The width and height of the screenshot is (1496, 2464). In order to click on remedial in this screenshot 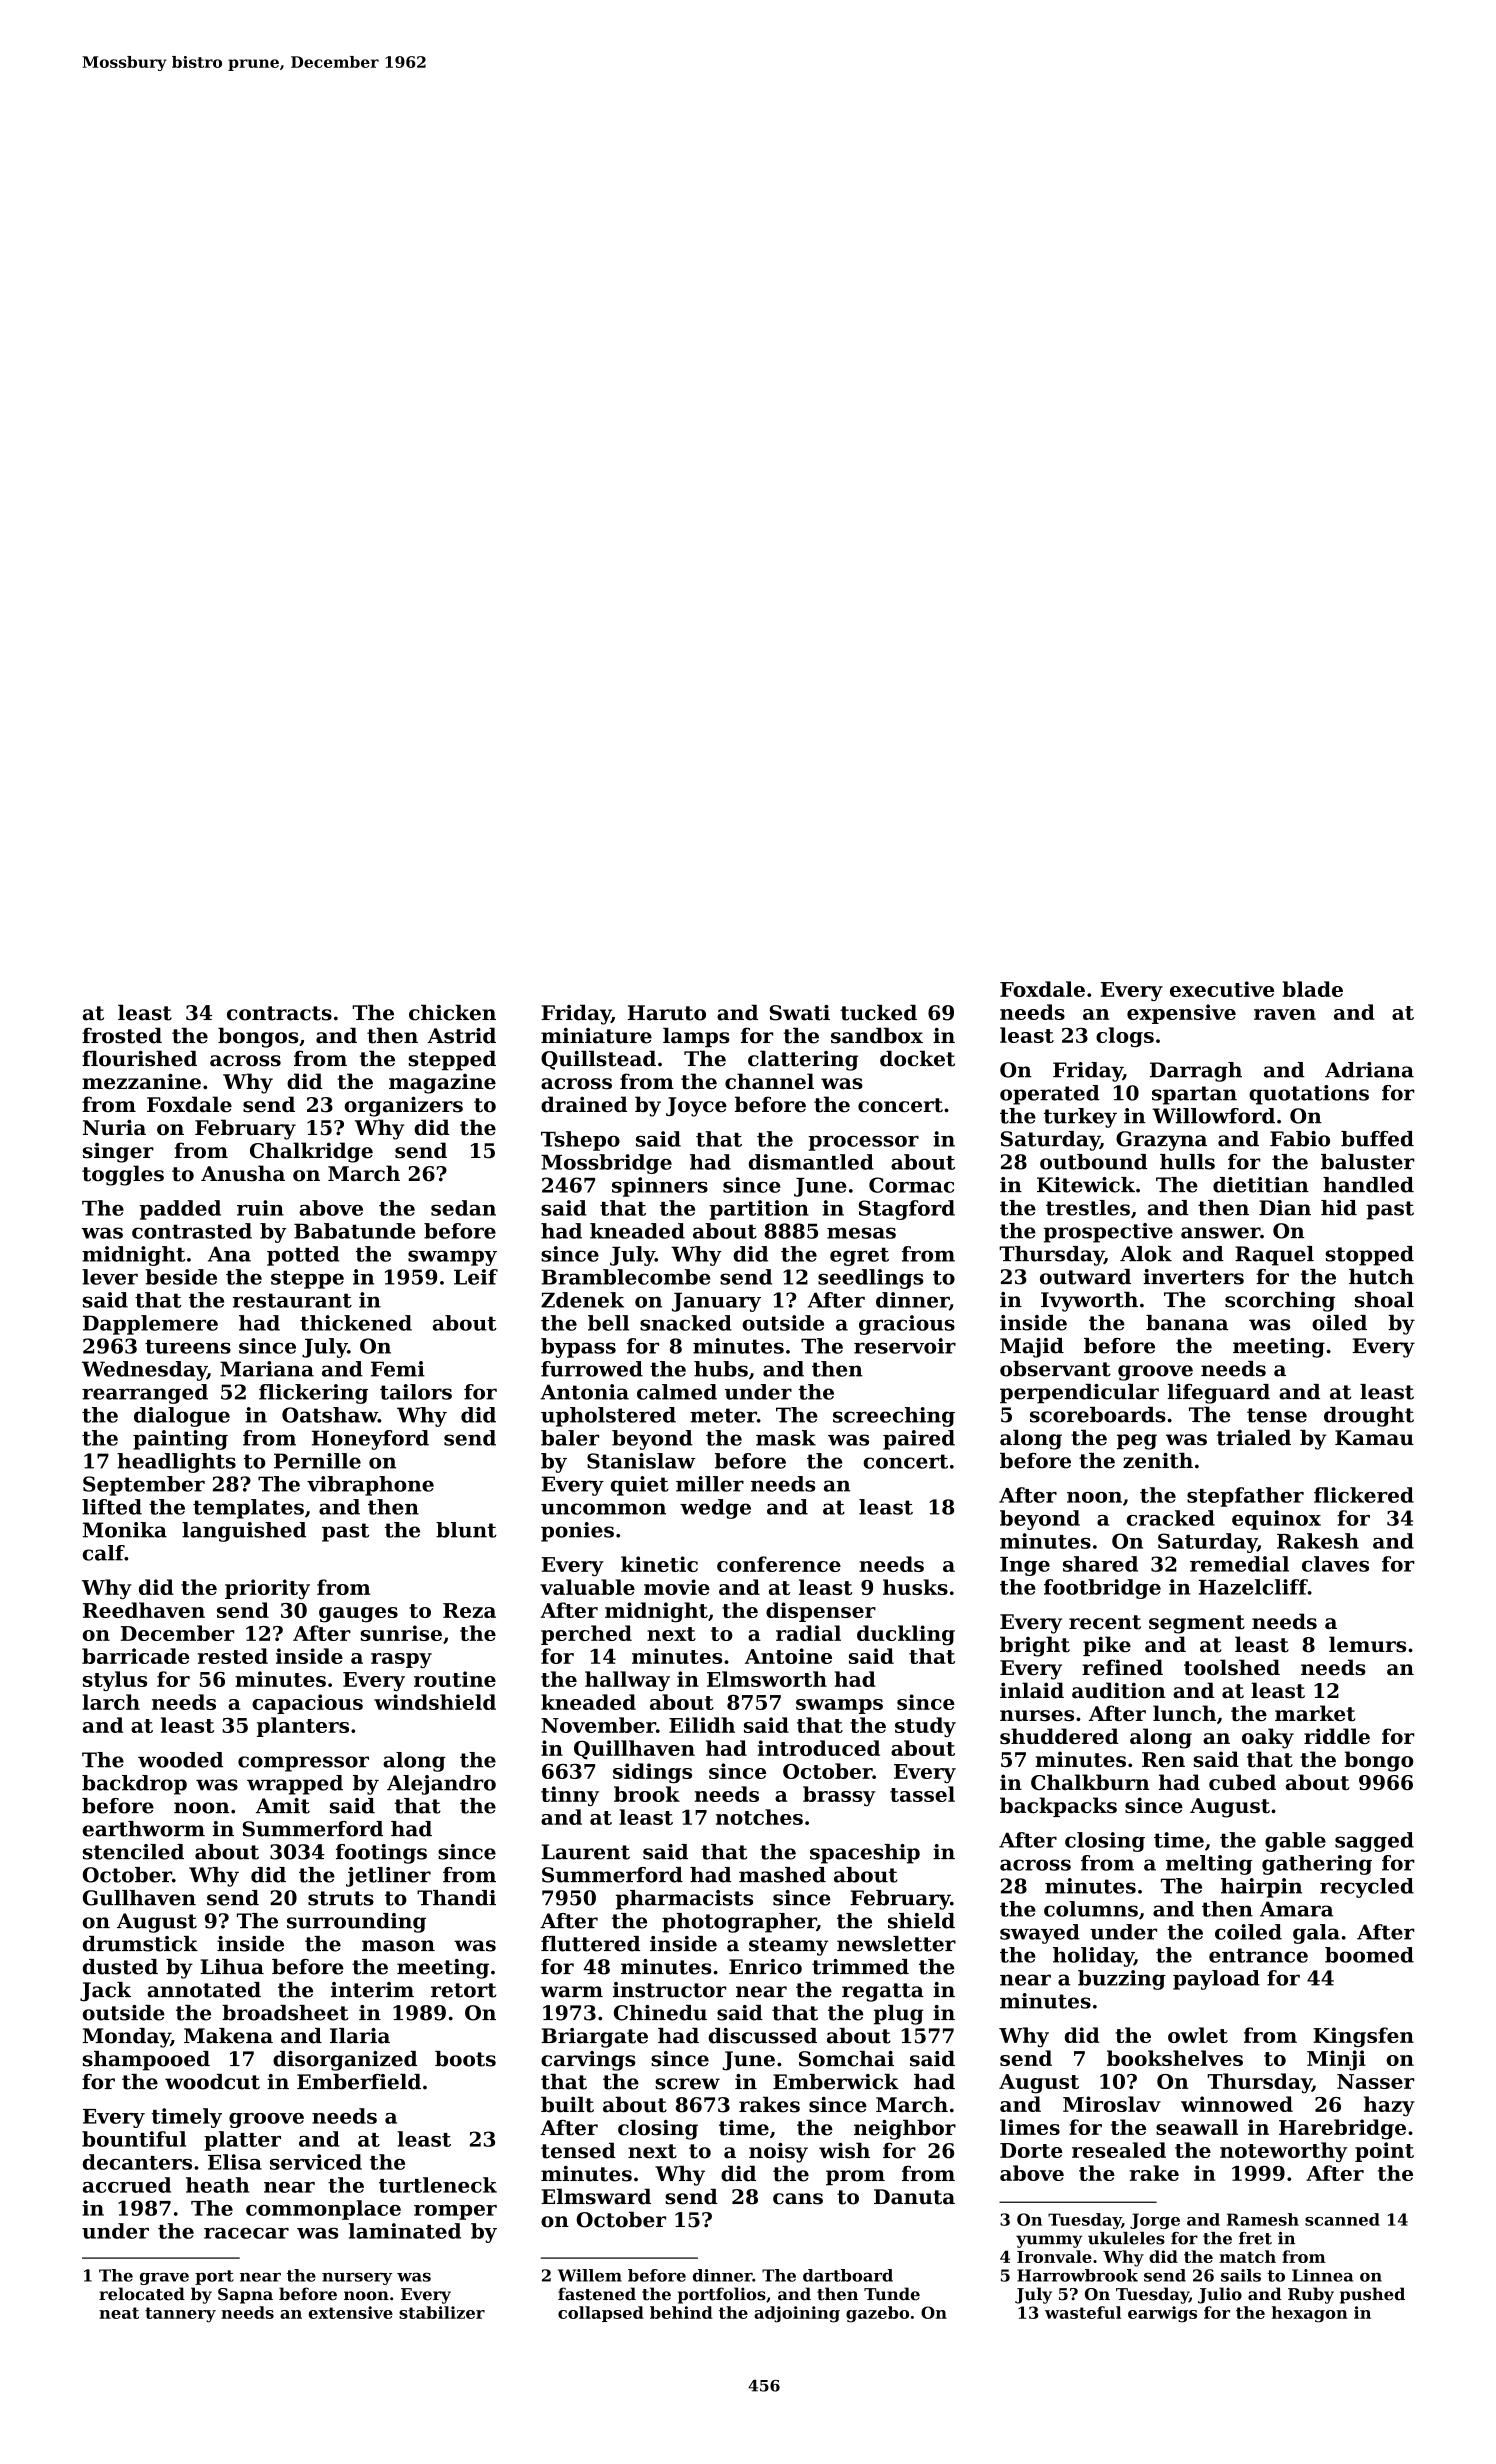, I will do `click(1239, 1564)`.
